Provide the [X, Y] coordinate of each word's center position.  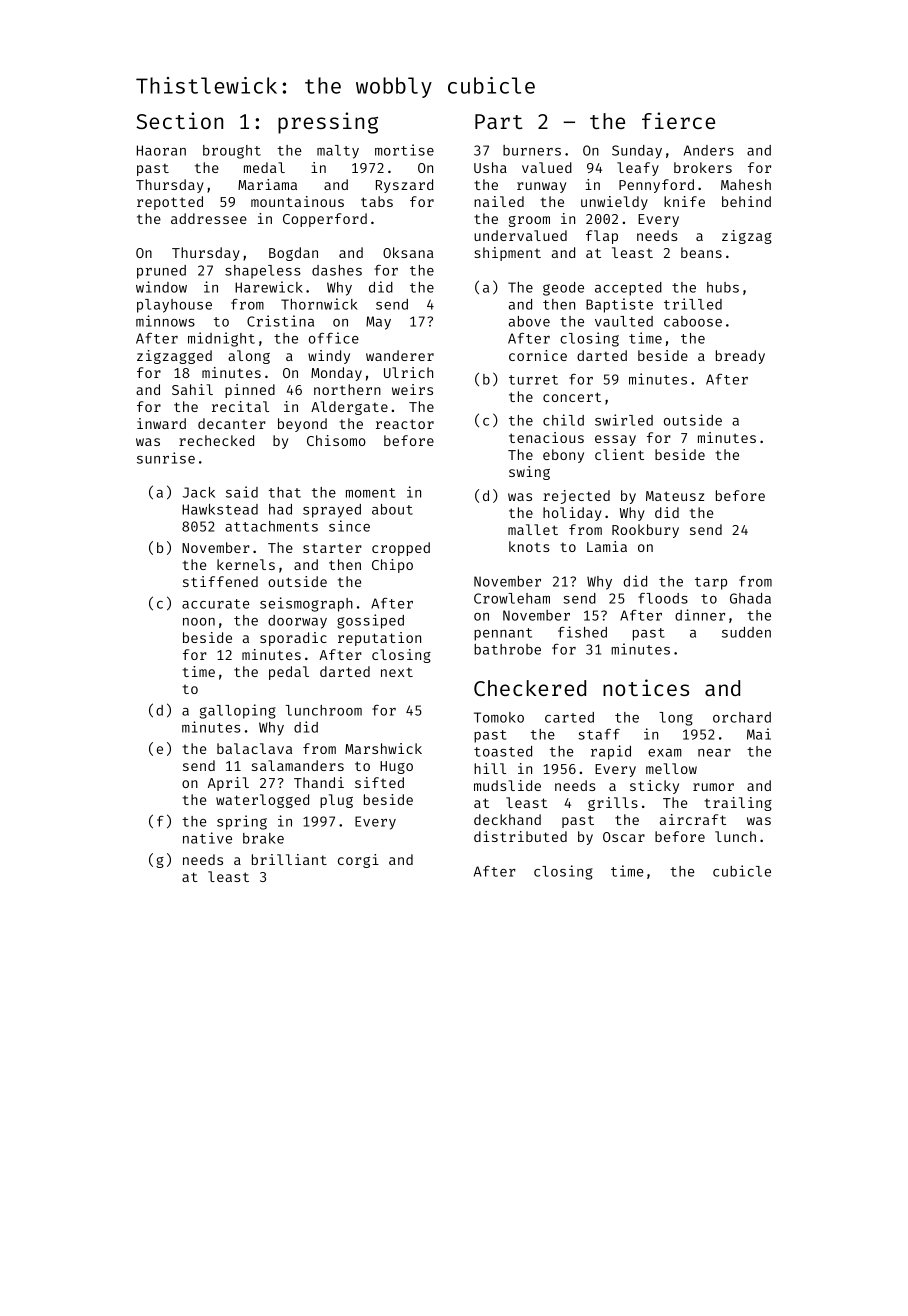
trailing [738, 804]
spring [242, 822]
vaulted [624, 321]
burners [532, 150]
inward [161, 423]
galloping [238, 711]
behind [746, 201]
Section [179, 120]
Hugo [396, 767]
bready [740, 357]
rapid [611, 752]
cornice [538, 355]
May [378, 323]
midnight [221, 339]
